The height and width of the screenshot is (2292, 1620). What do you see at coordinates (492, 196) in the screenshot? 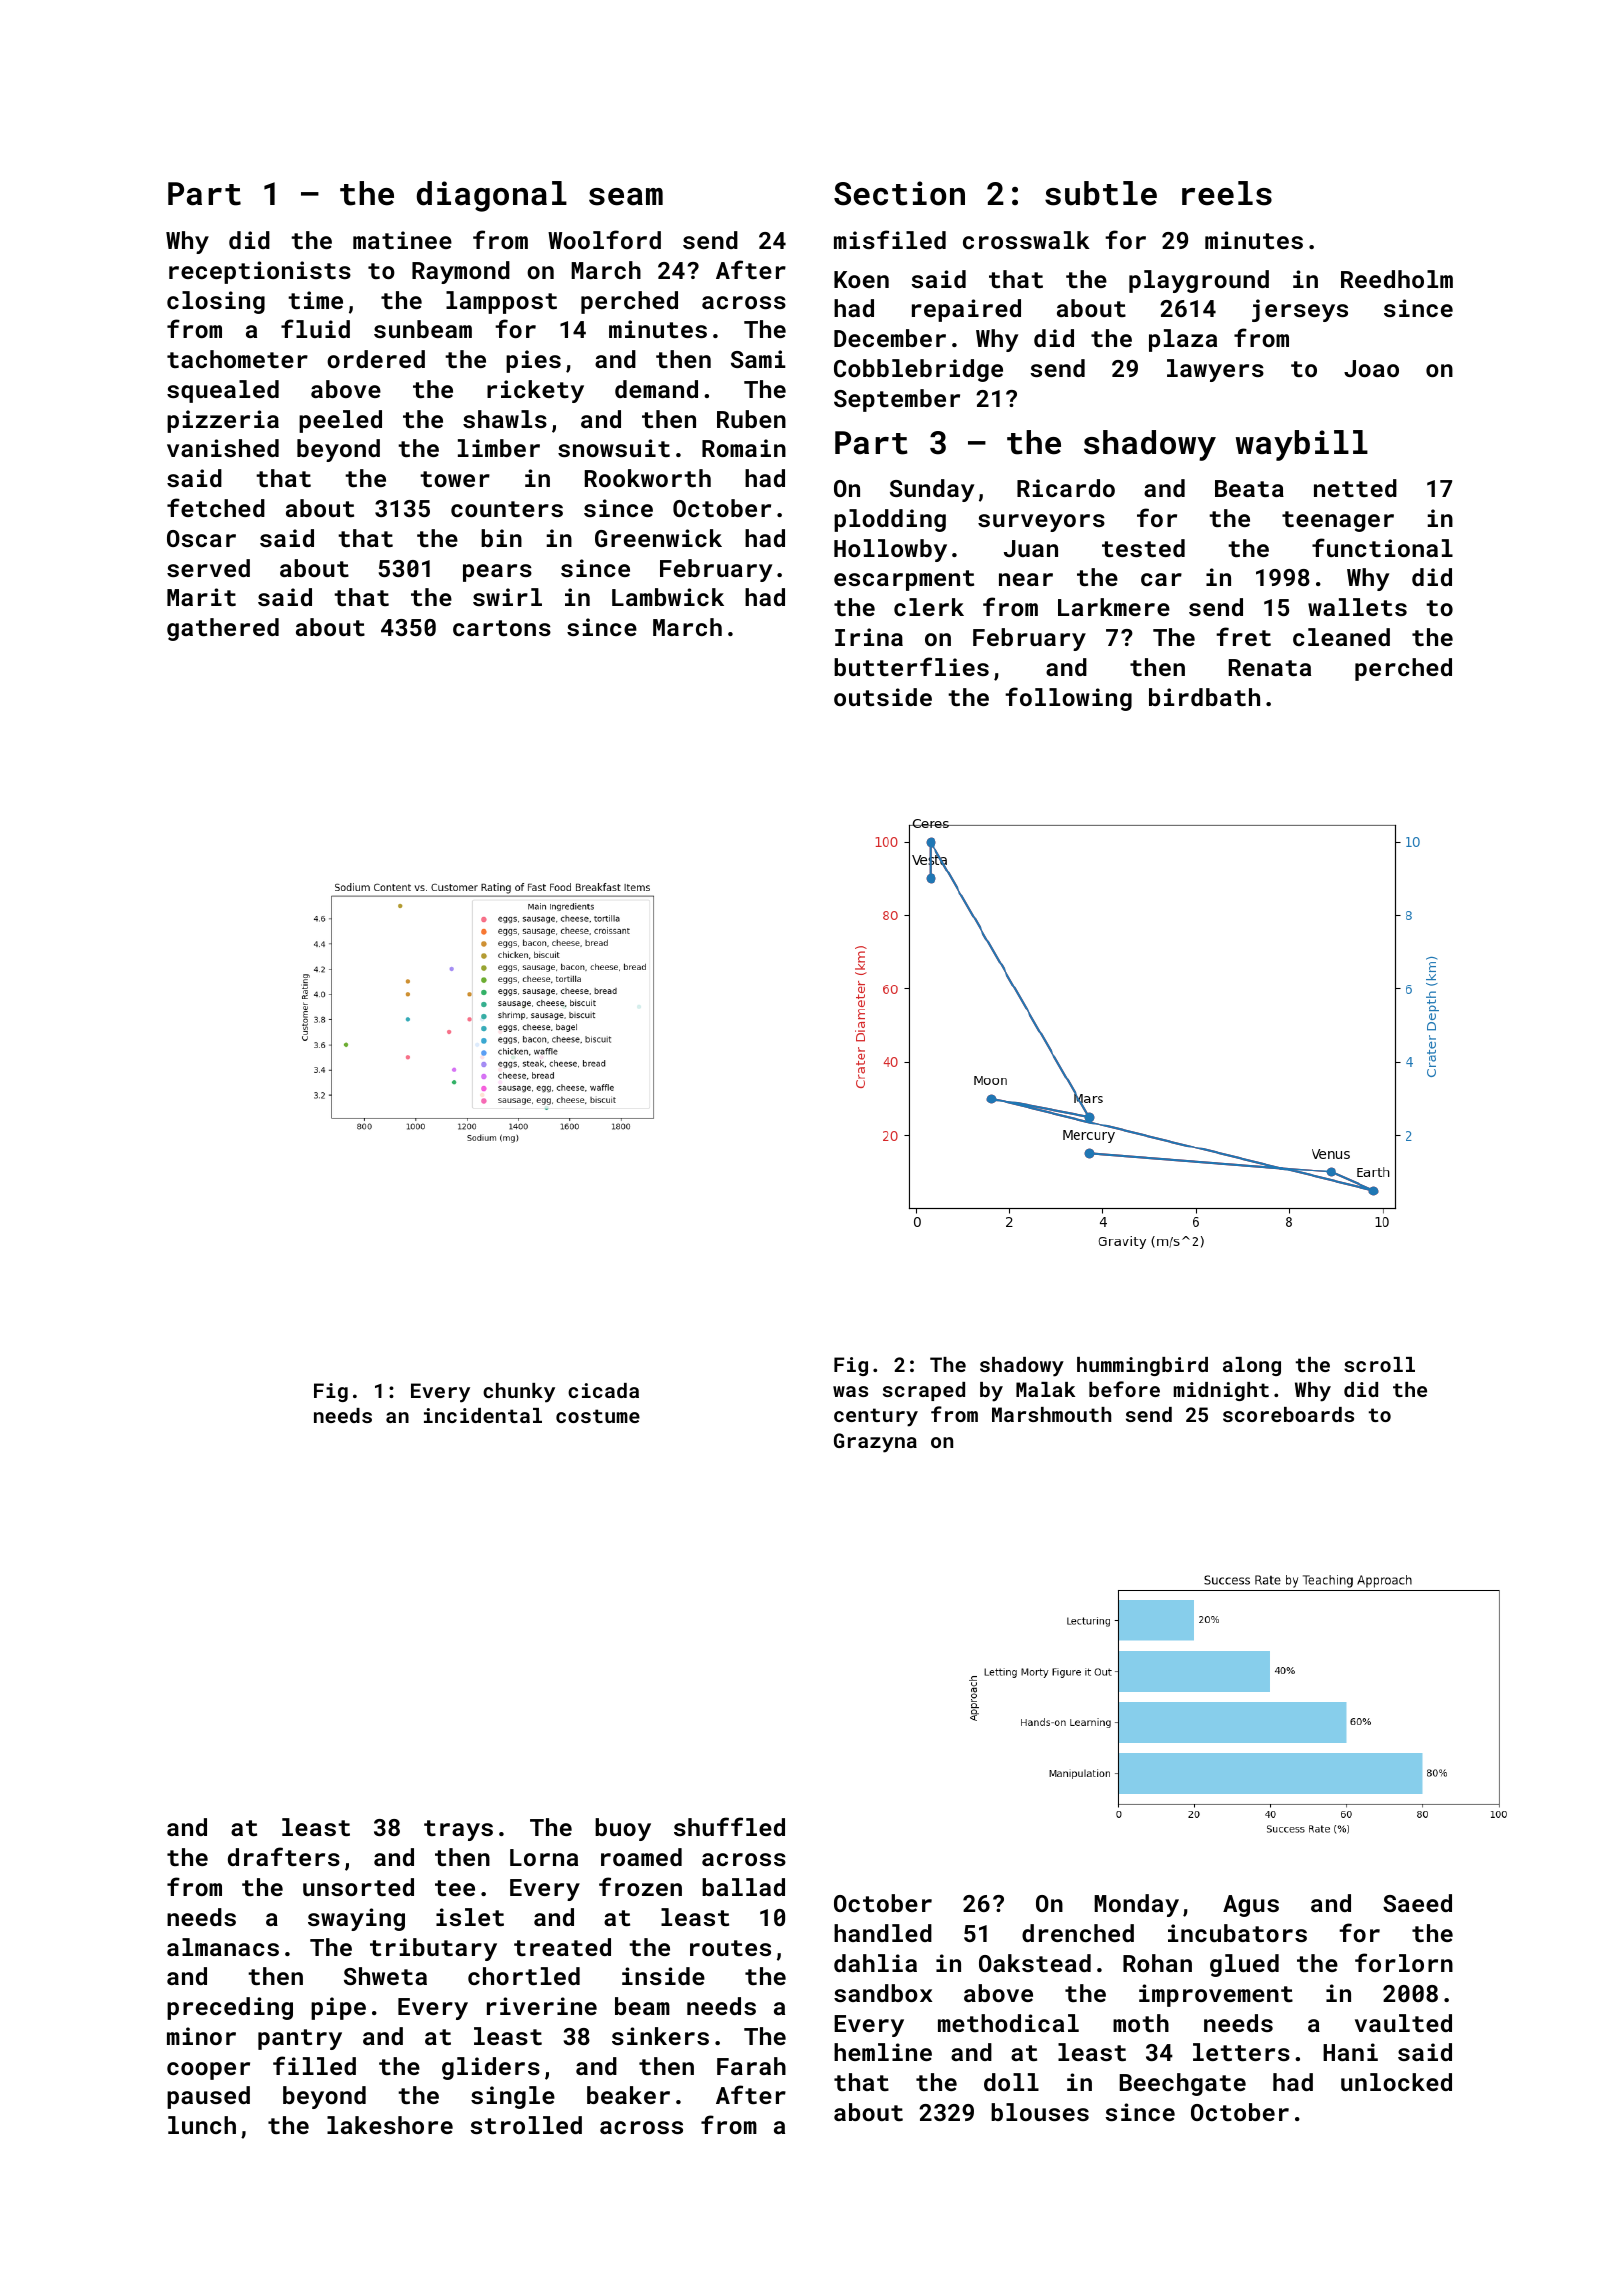
I see `diagonal` at bounding box center [492, 196].
